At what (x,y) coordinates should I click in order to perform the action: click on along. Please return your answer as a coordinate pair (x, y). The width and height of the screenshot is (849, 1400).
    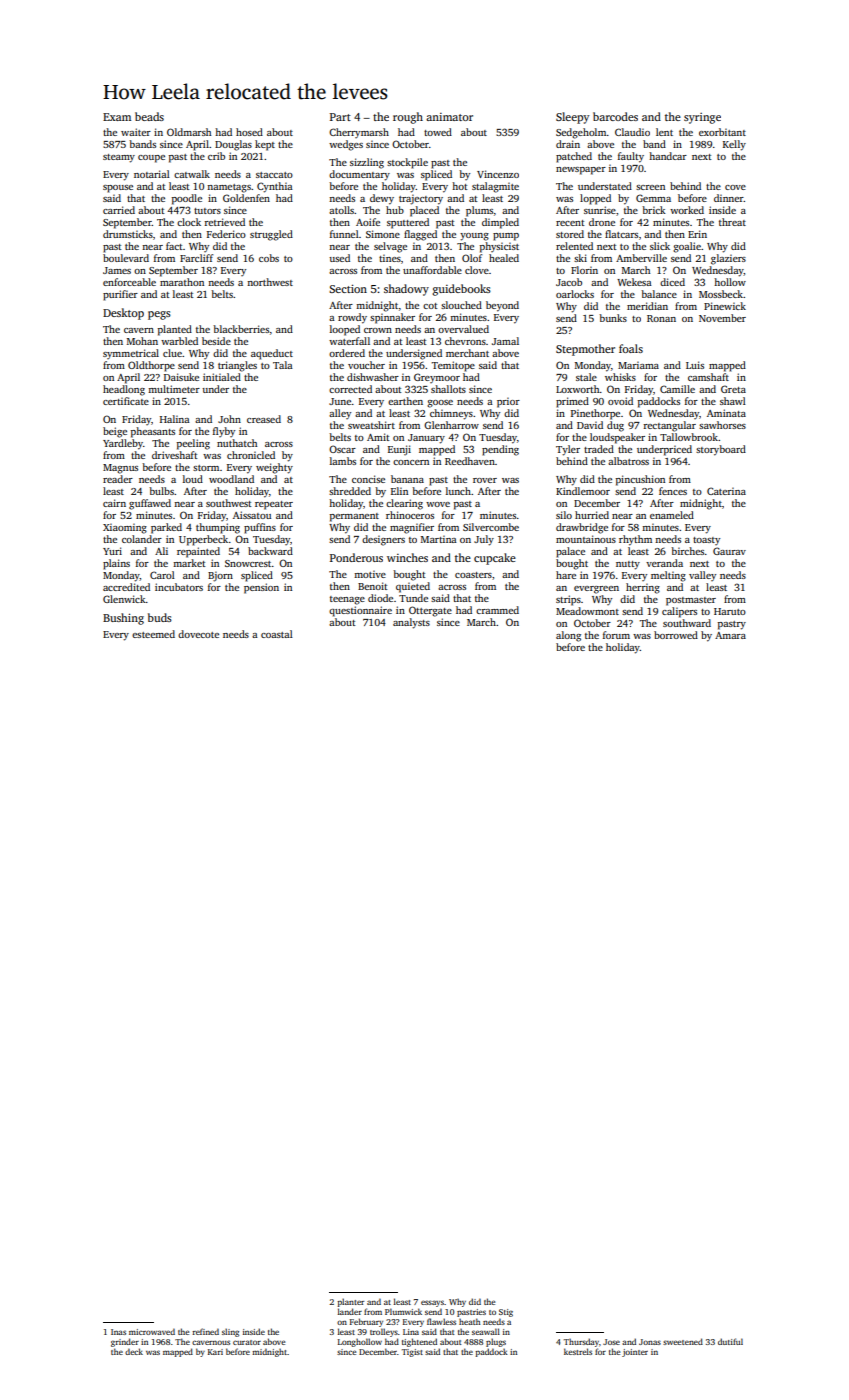
    Looking at the image, I should click on (568, 636).
